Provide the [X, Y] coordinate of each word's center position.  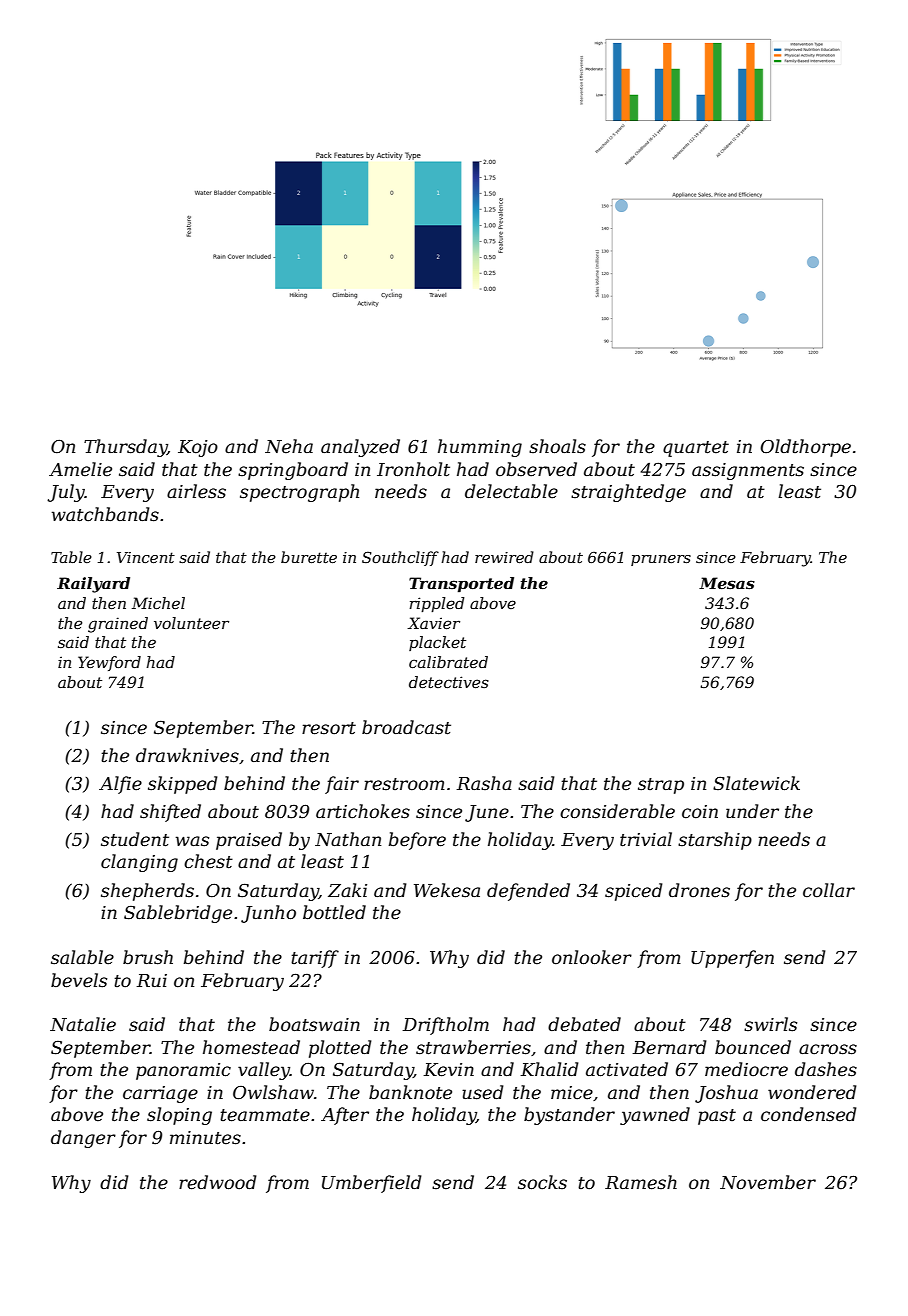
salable [82, 957]
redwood [218, 1182]
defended [528, 892]
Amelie [80, 469]
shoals [557, 446]
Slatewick [756, 783]
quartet [696, 449]
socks [542, 1182]
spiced [634, 892]
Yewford [109, 663]
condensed [809, 1114]
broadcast [406, 727]
